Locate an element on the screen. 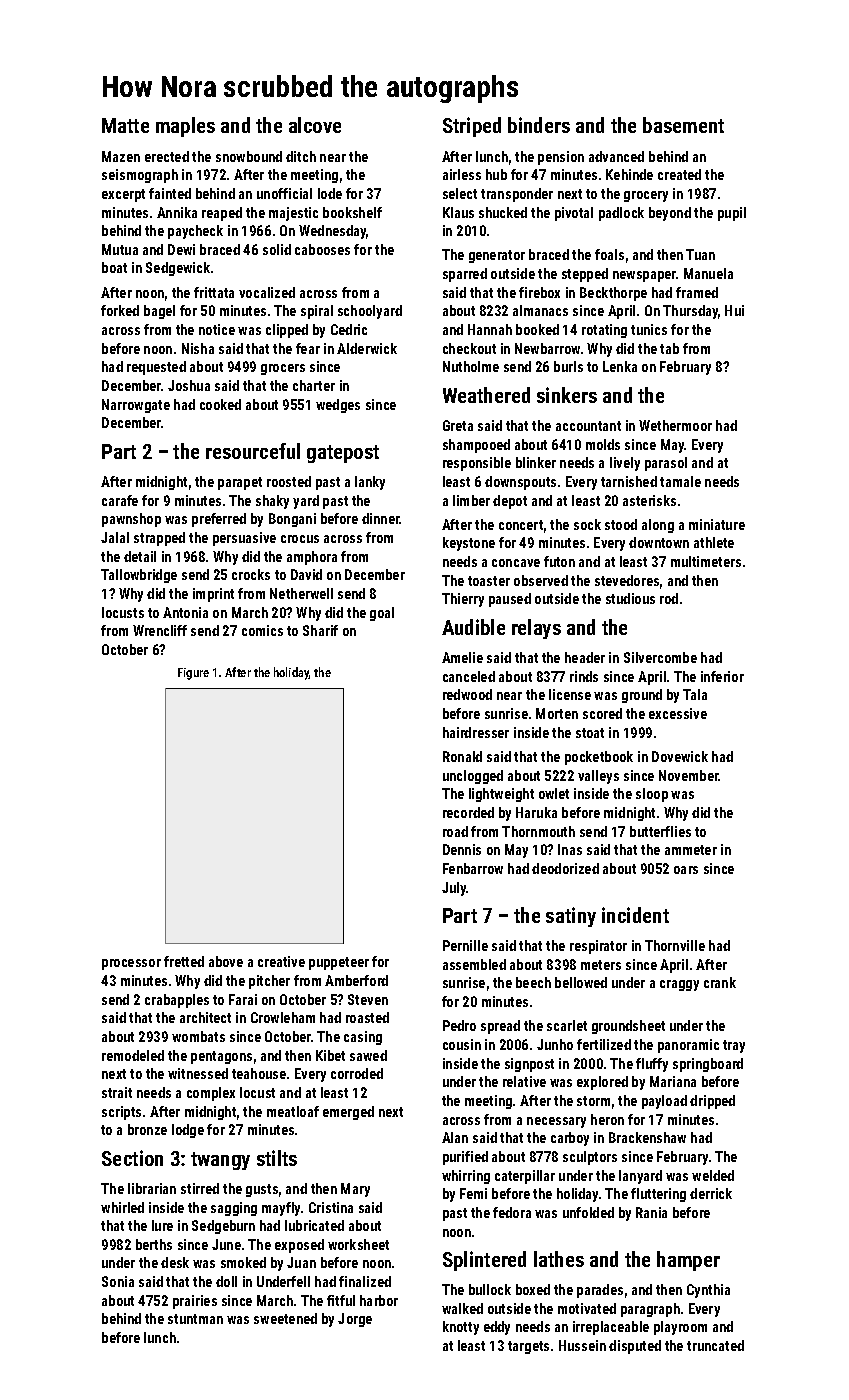 This screenshot has width=849, height=1400. Hannah is located at coordinates (490, 329).
